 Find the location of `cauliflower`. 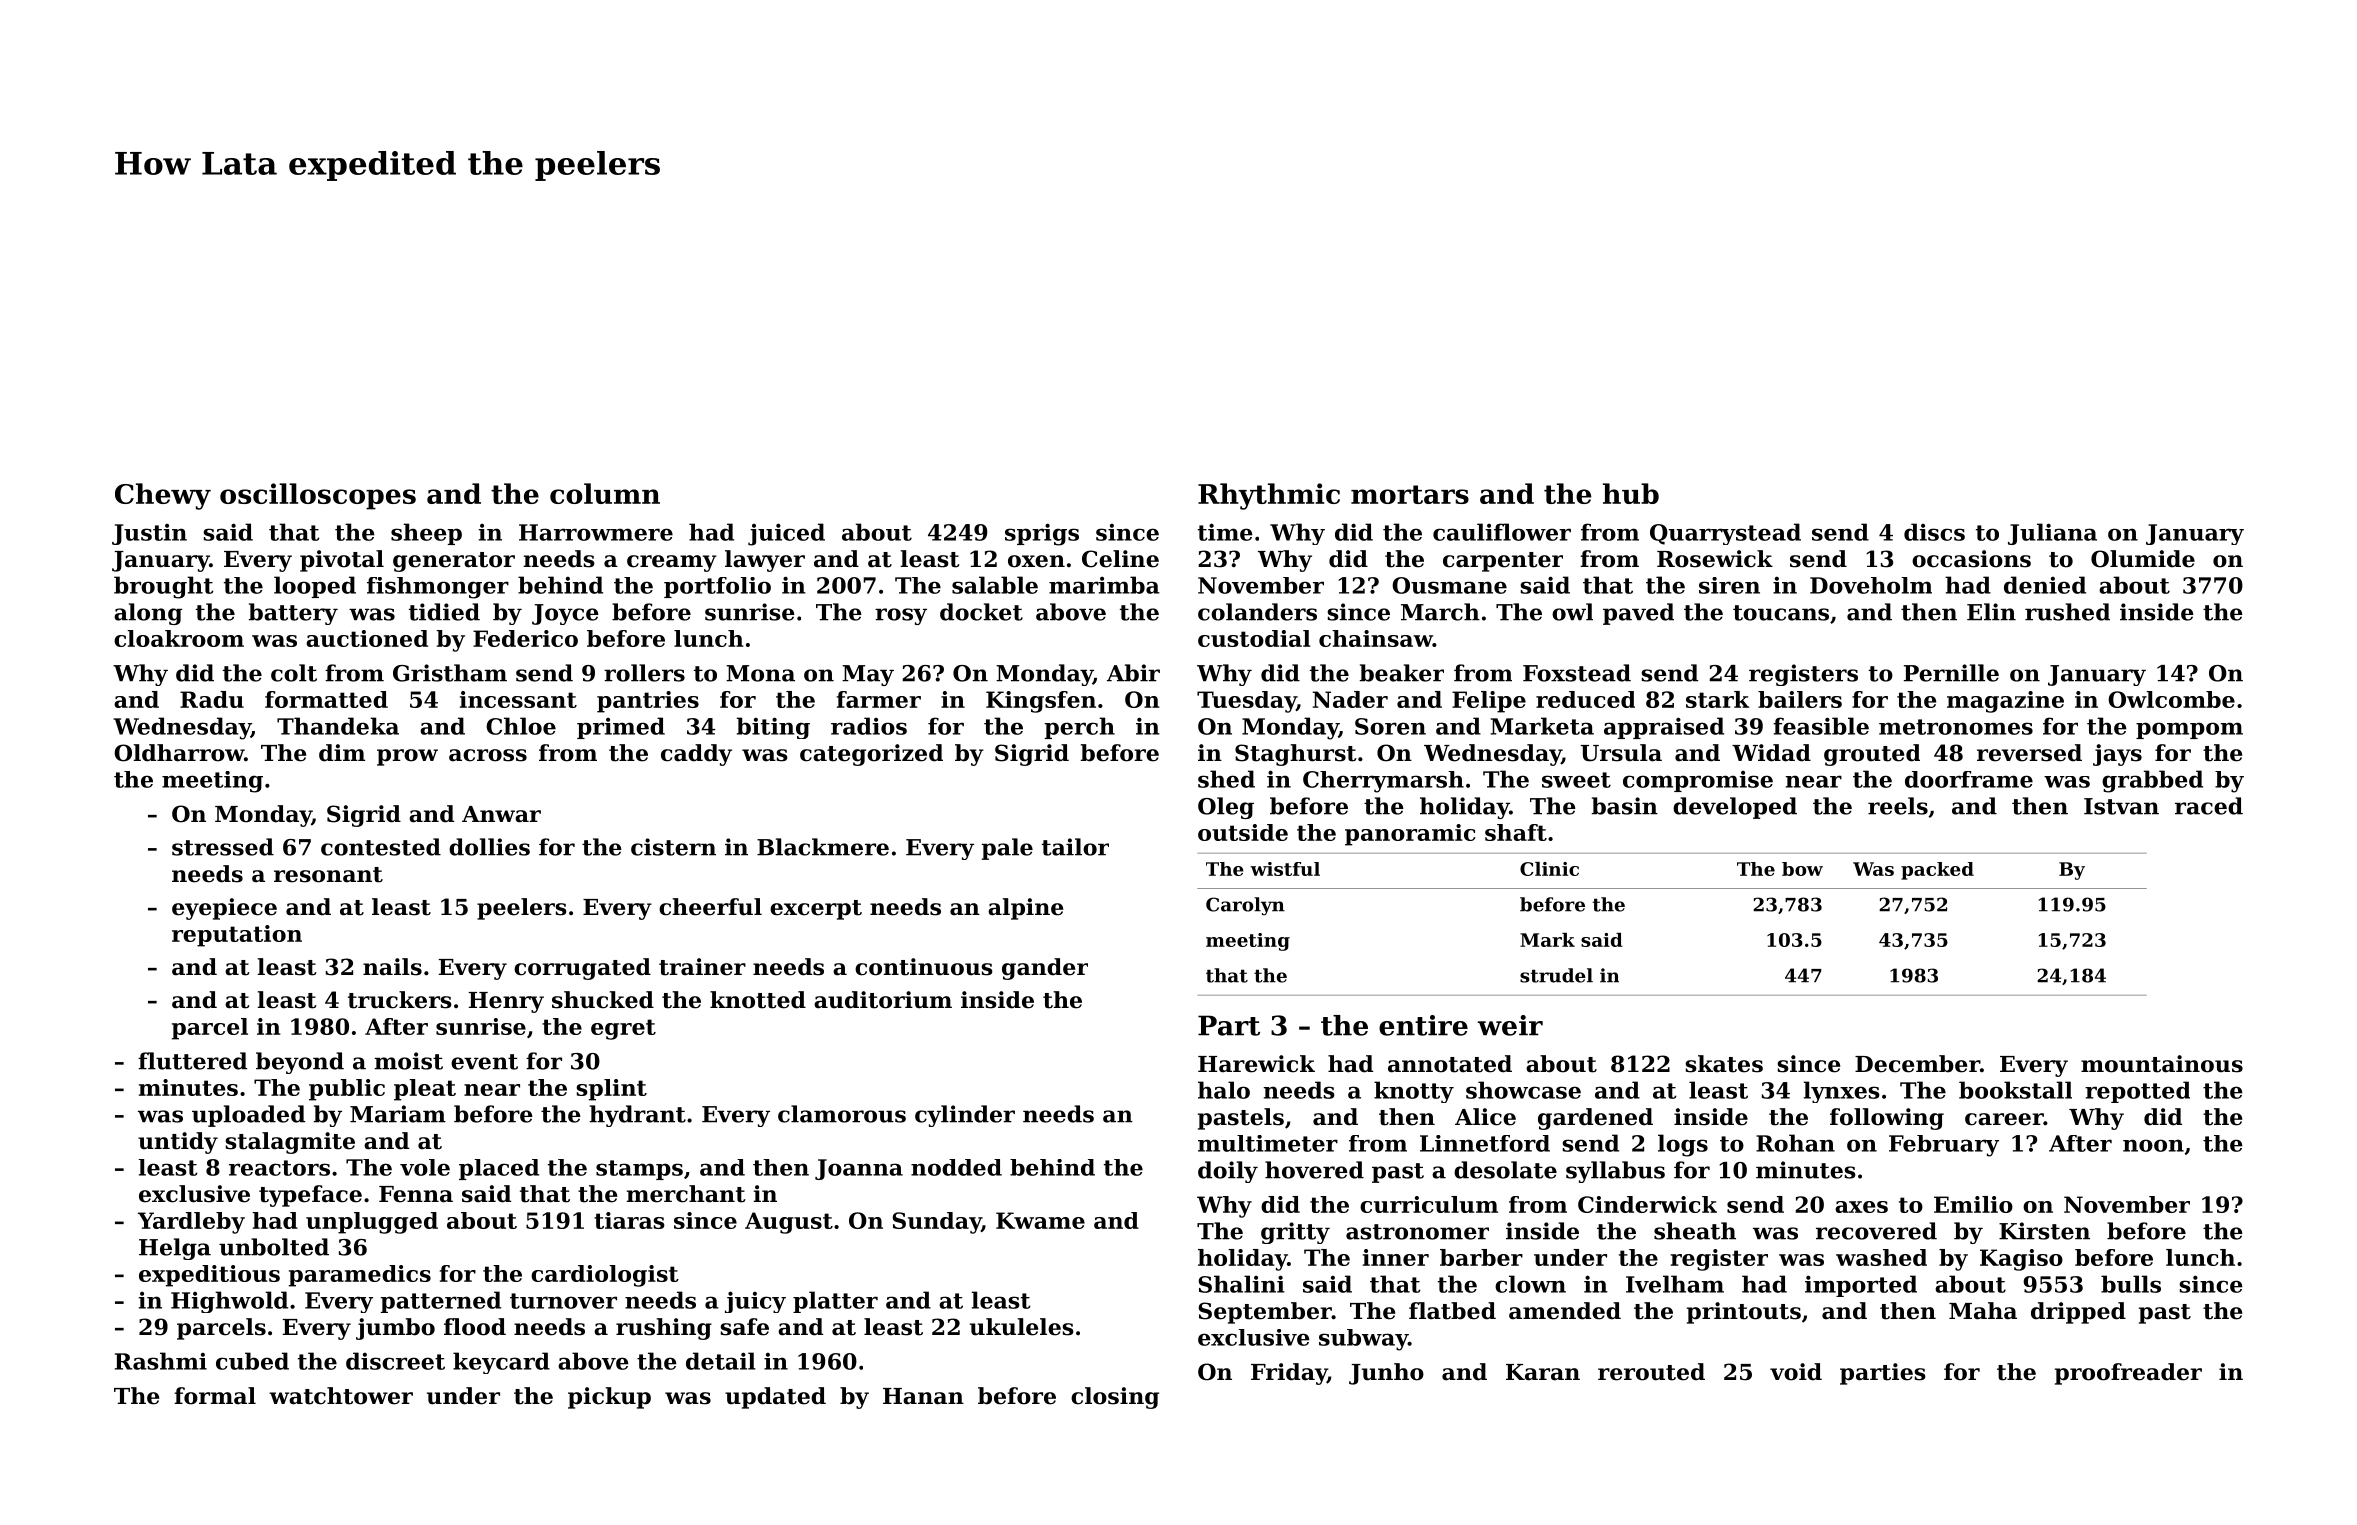

cauliflower is located at coordinates (1502, 532).
